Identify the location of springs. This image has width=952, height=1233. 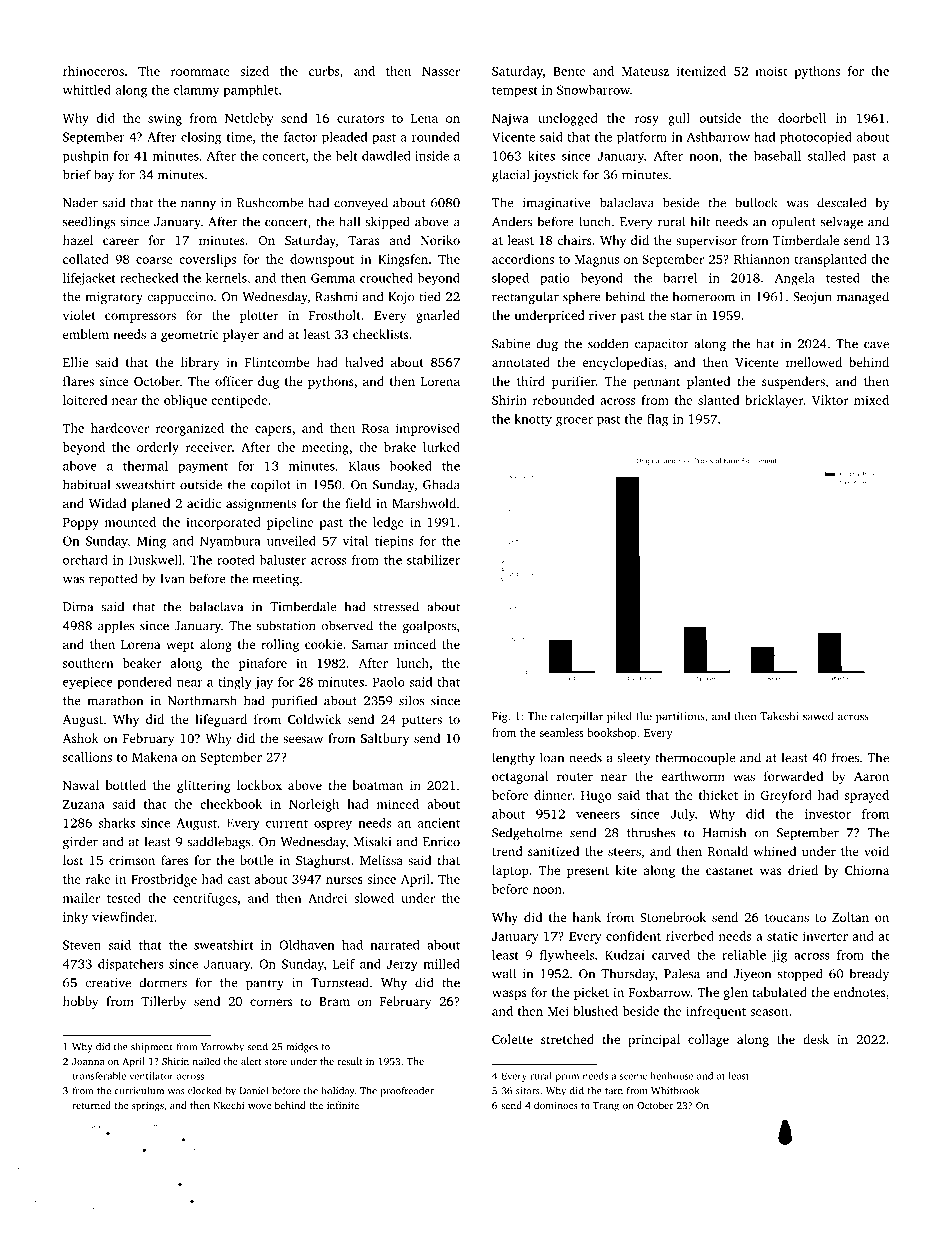
(148, 1107).
